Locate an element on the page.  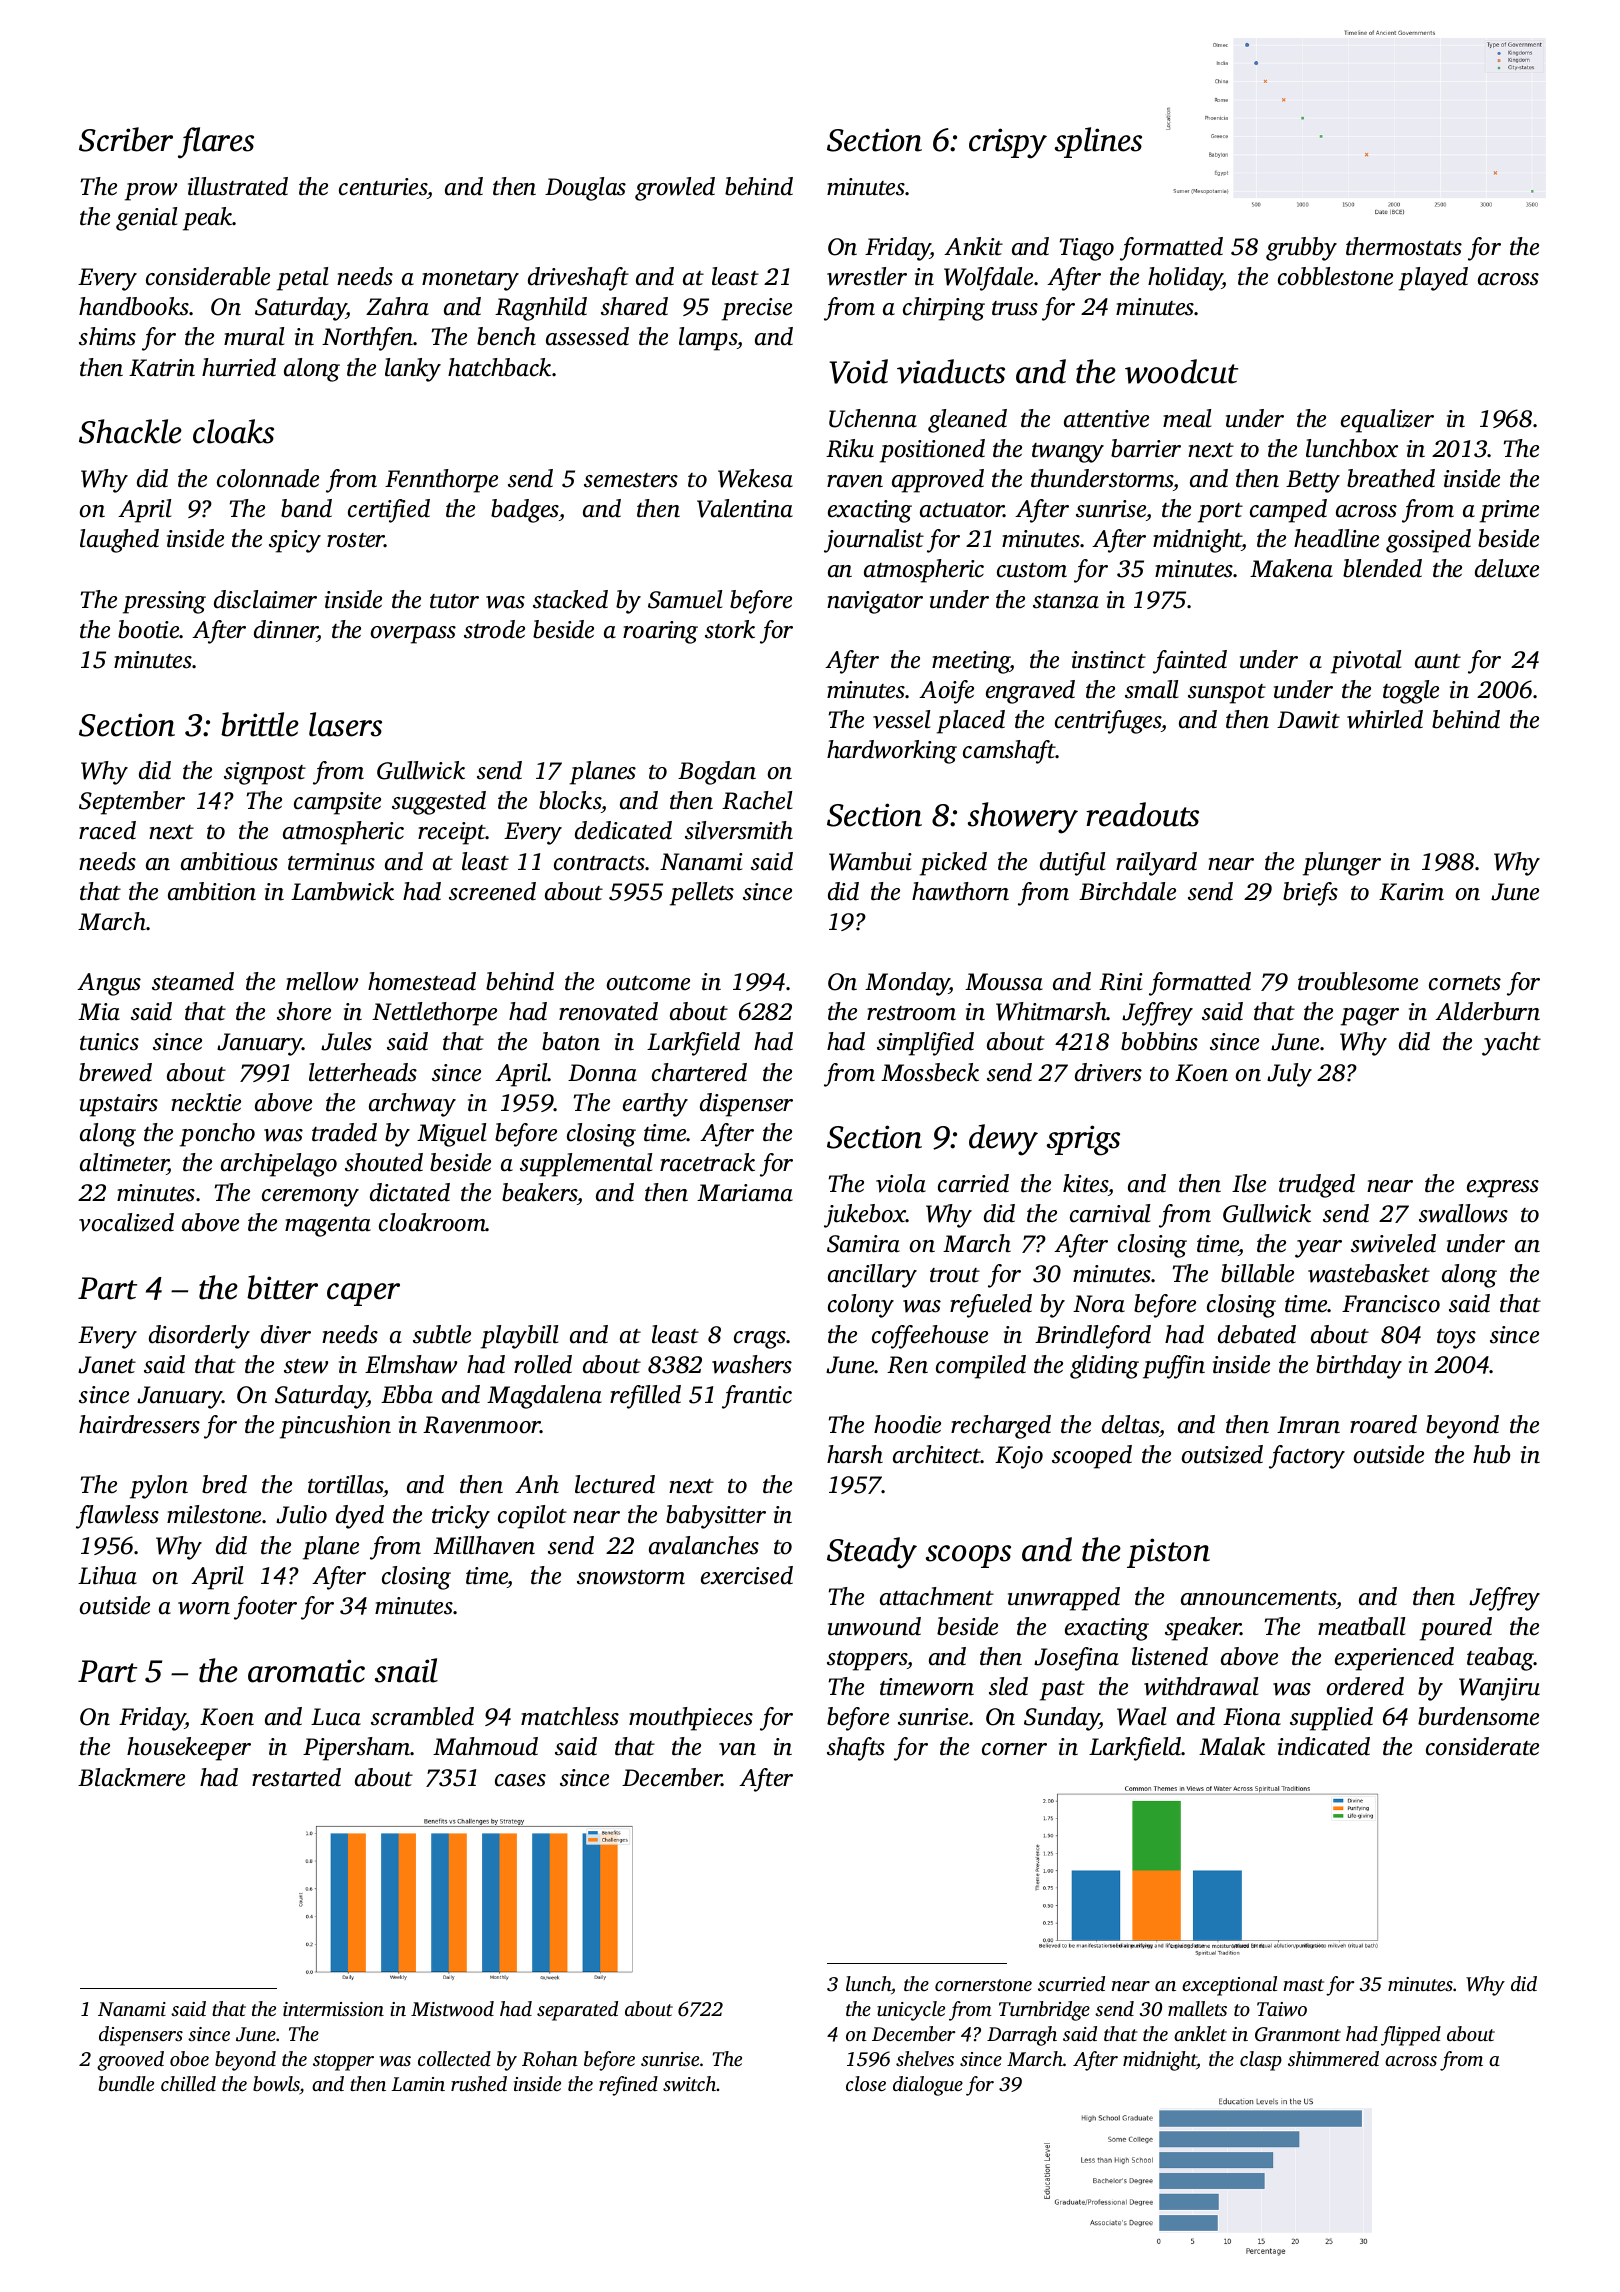
Mossbeck is located at coordinates (930, 1072).
